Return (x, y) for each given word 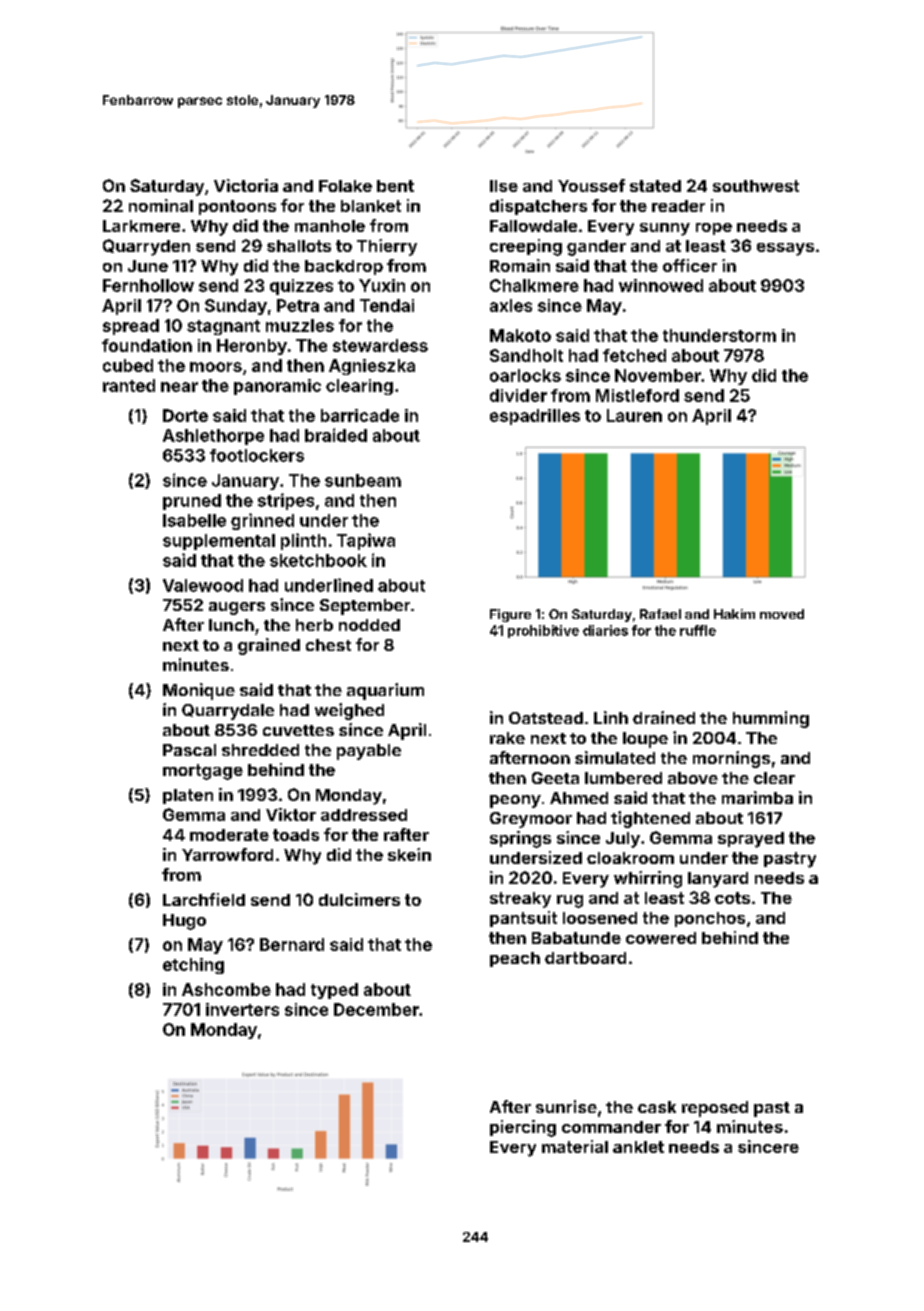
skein (409, 854)
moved (782, 614)
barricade (360, 415)
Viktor (291, 814)
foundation (147, 345)
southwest (756, 186)
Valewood (203, 585)
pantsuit (523, 919)
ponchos (710, 919)
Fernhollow (148, 285)
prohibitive (543, 631)
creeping (526, 247)
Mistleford (637, 395)
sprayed (751, 840)
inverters (242, 1009)
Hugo (184, 922)
